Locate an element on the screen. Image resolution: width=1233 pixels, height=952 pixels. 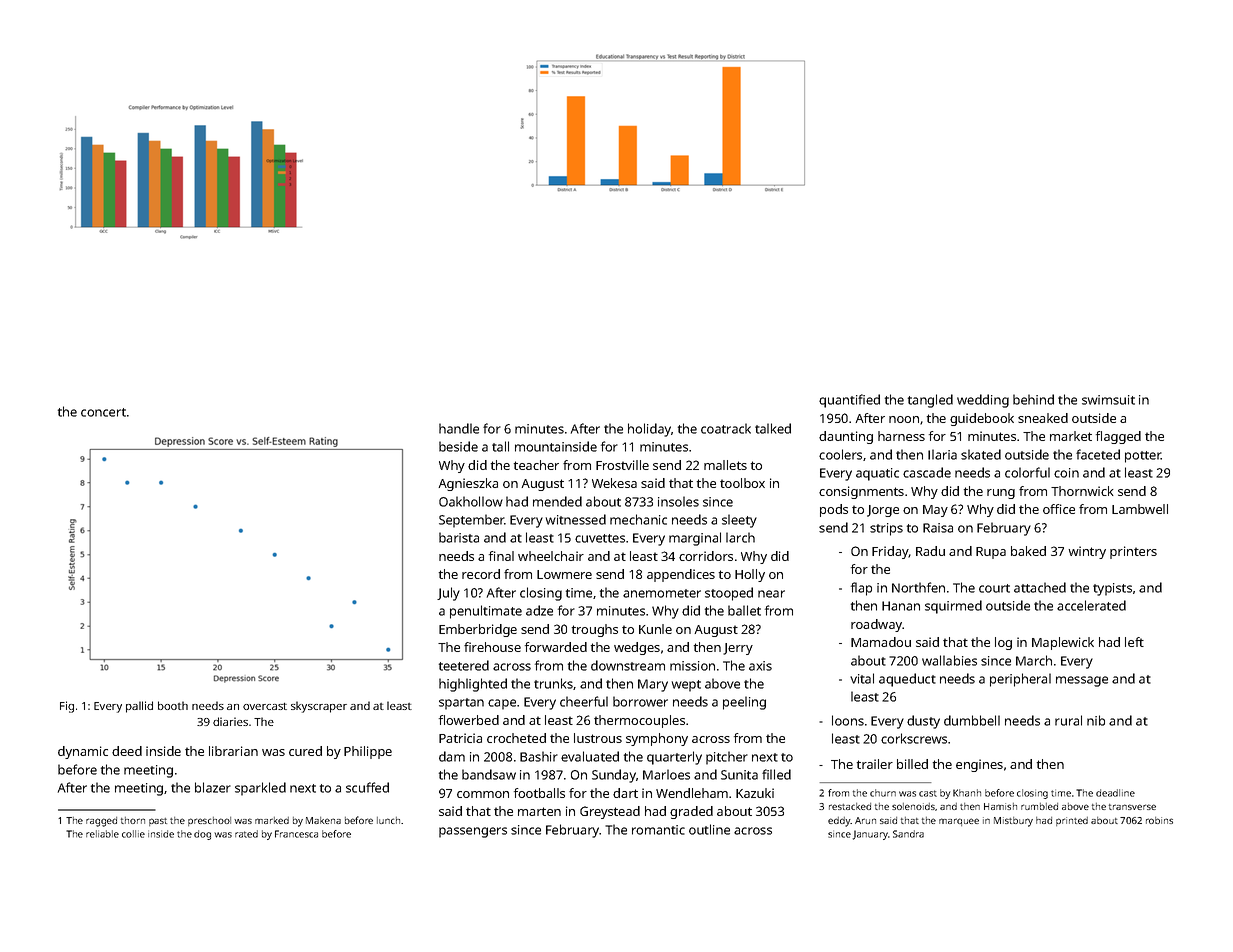
past is located at coordinates (158, 822).
